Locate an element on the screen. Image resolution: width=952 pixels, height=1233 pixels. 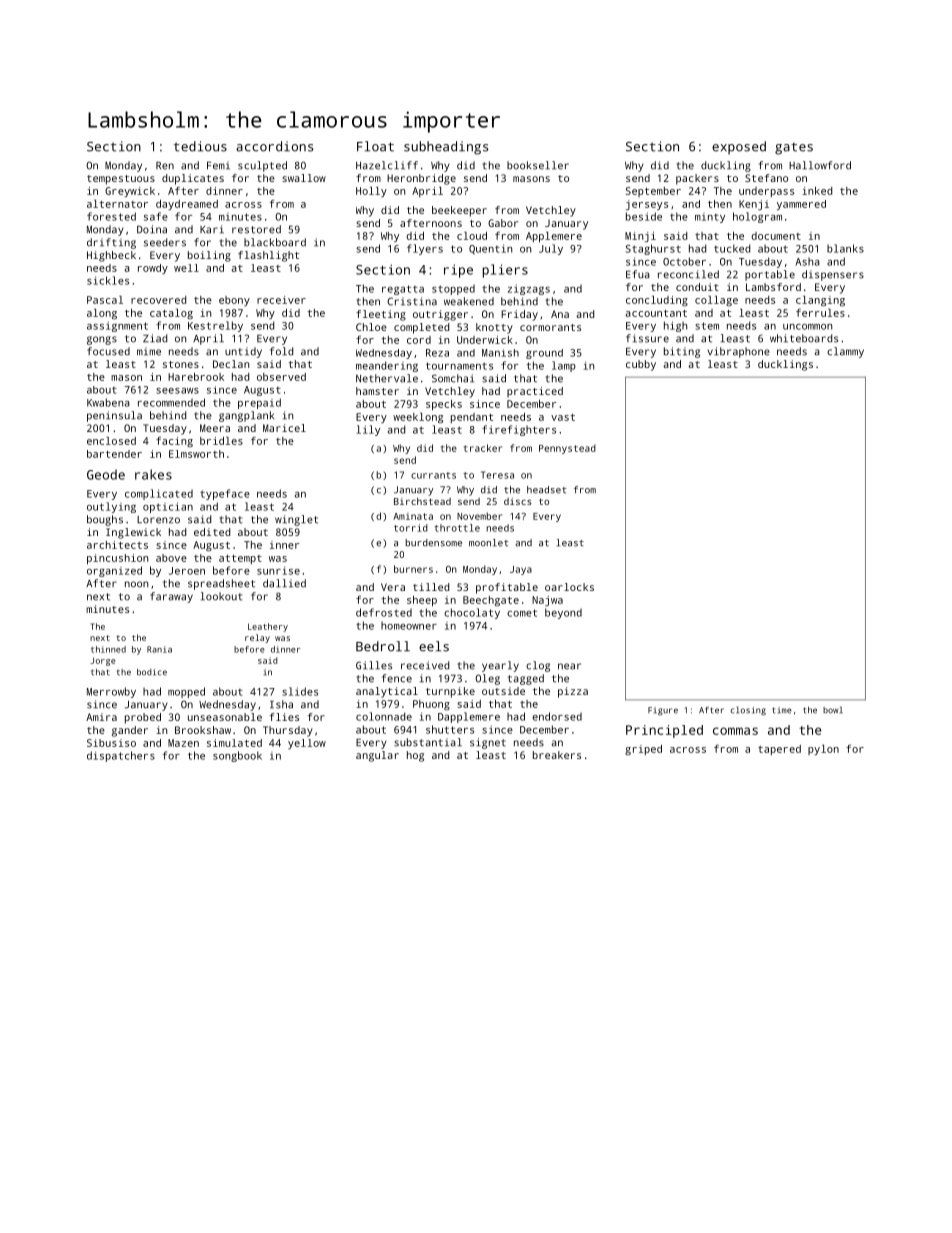
Kenji is located at coordinates (754, 205).
